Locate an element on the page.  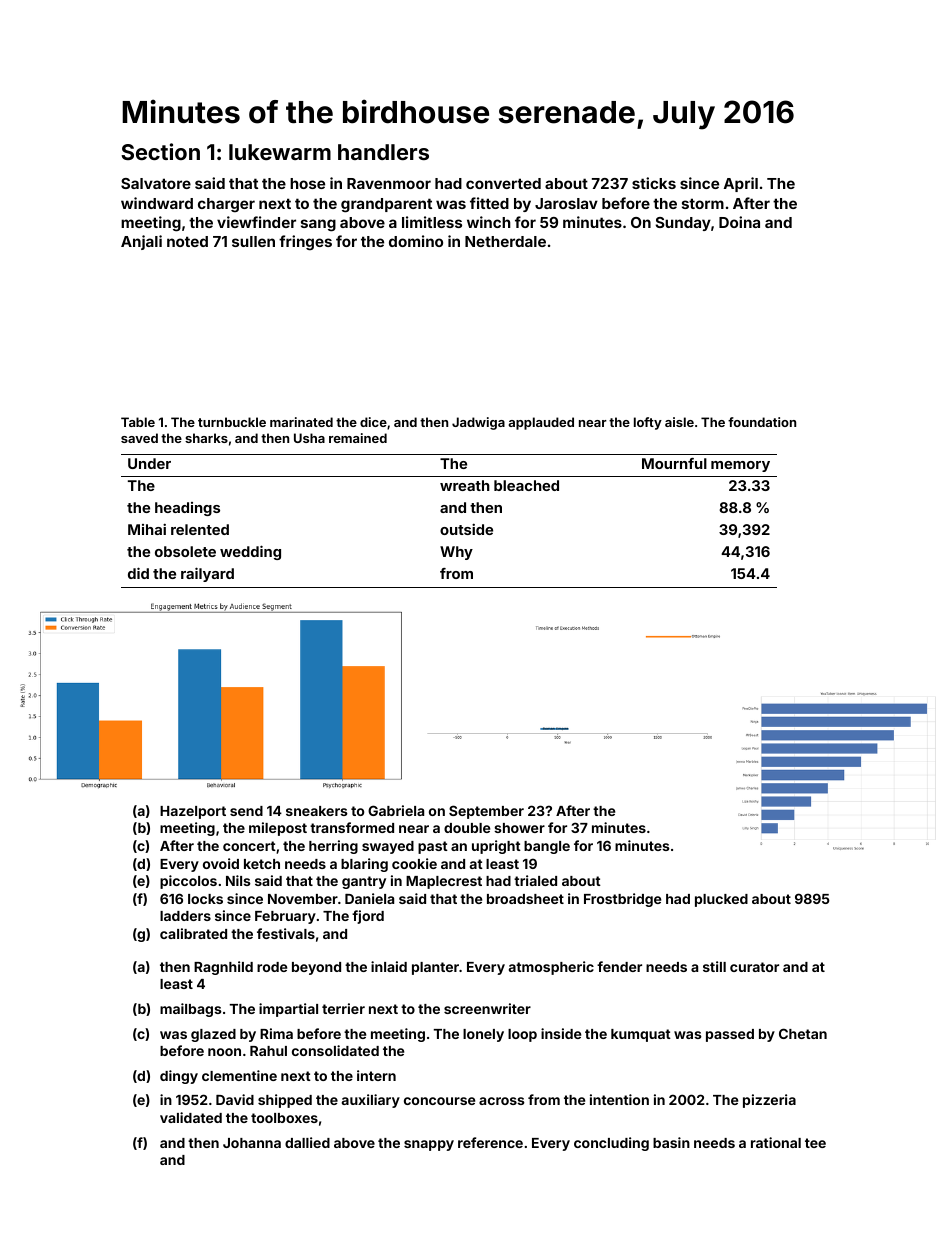
impartial is located at coordinates (288, 1010).
